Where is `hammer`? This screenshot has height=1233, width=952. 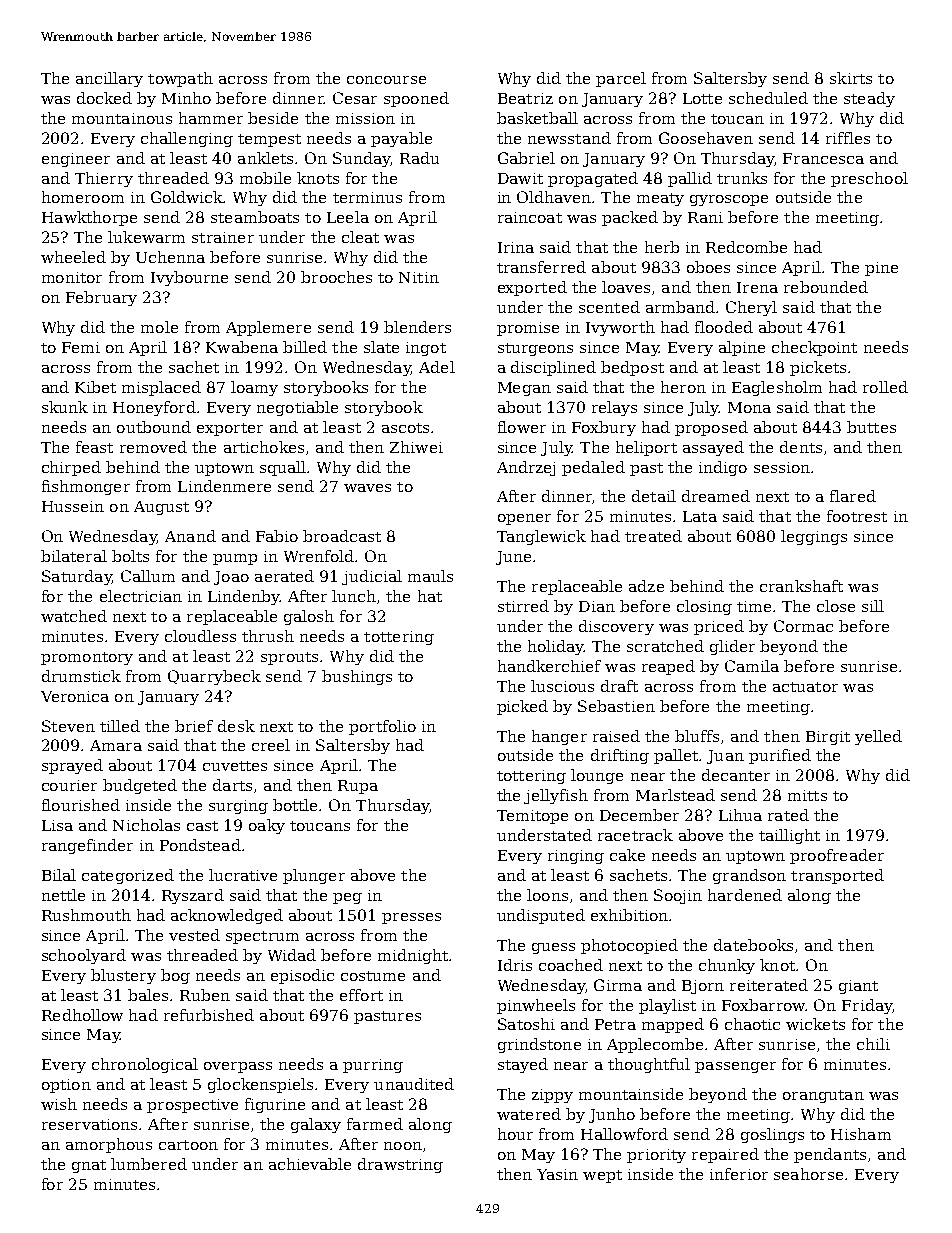 hammer is located at coordinates (211, 118).
